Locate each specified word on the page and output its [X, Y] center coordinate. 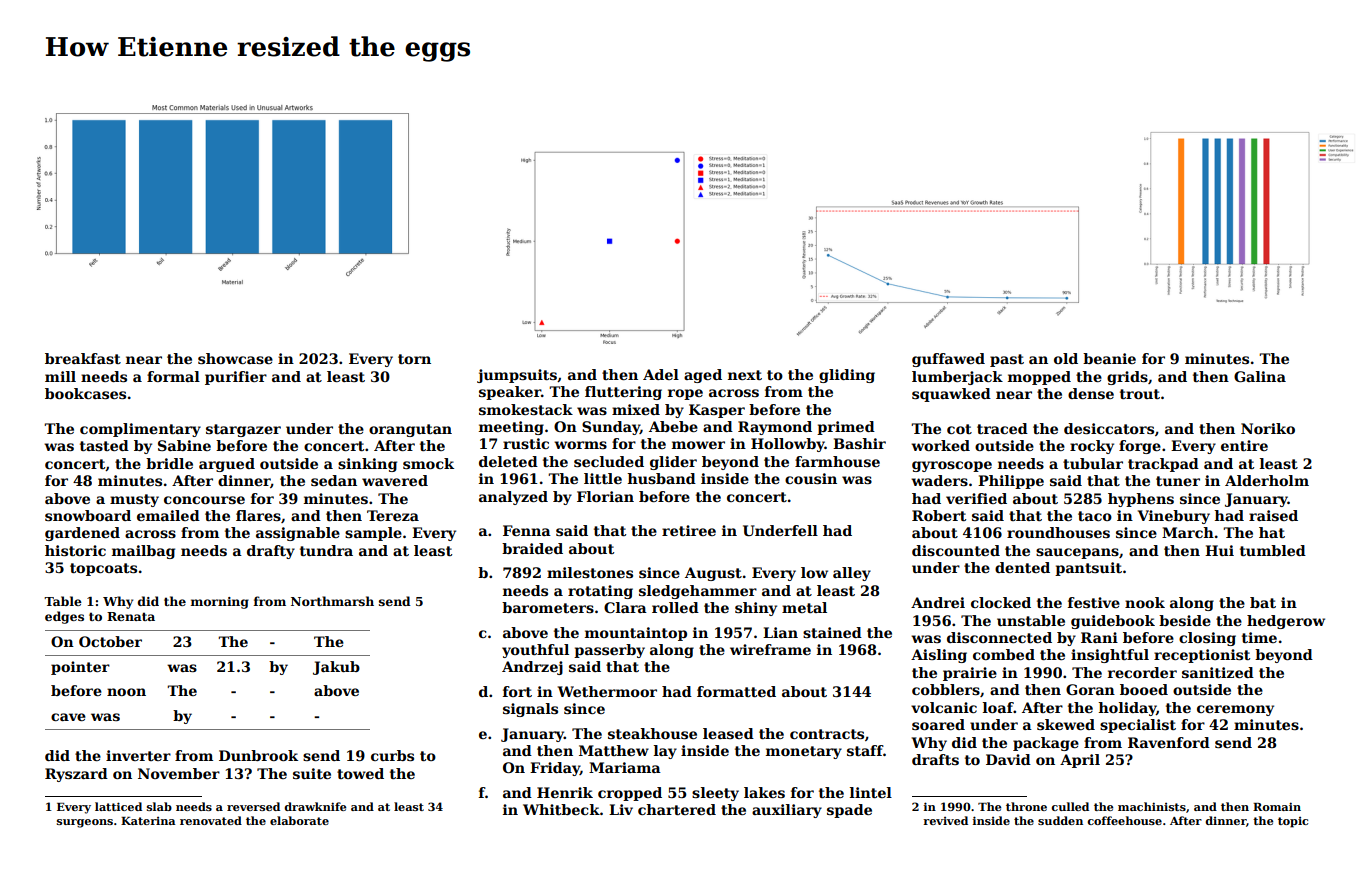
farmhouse [837, 461]
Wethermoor [607, 691]
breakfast [83, 358]
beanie [1109, 358]
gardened [82, 534]
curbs [392, 755]
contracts [827, 734]
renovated [211, 820]
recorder [1142, 672]
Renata [131, 616]
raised [1273, 515]
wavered [395, 480]
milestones [590, 572]
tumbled [1273, 550]
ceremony [1235, 710]
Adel [661, 374]
